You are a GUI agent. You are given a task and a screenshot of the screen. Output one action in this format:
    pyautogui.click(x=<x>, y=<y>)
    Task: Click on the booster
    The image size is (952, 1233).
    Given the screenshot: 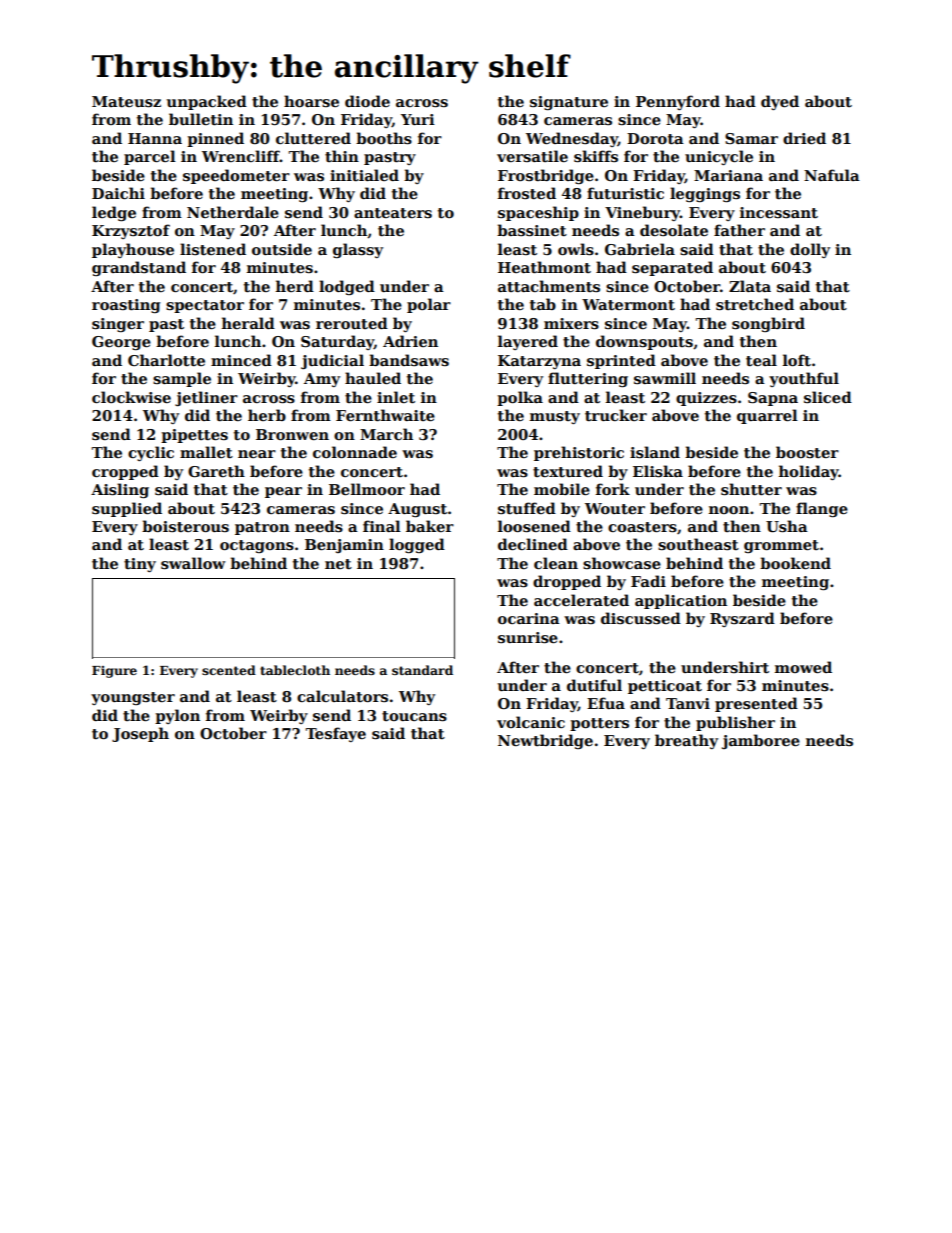 What is the action you would take?
    pyautogui.click(x=807, y=452)
